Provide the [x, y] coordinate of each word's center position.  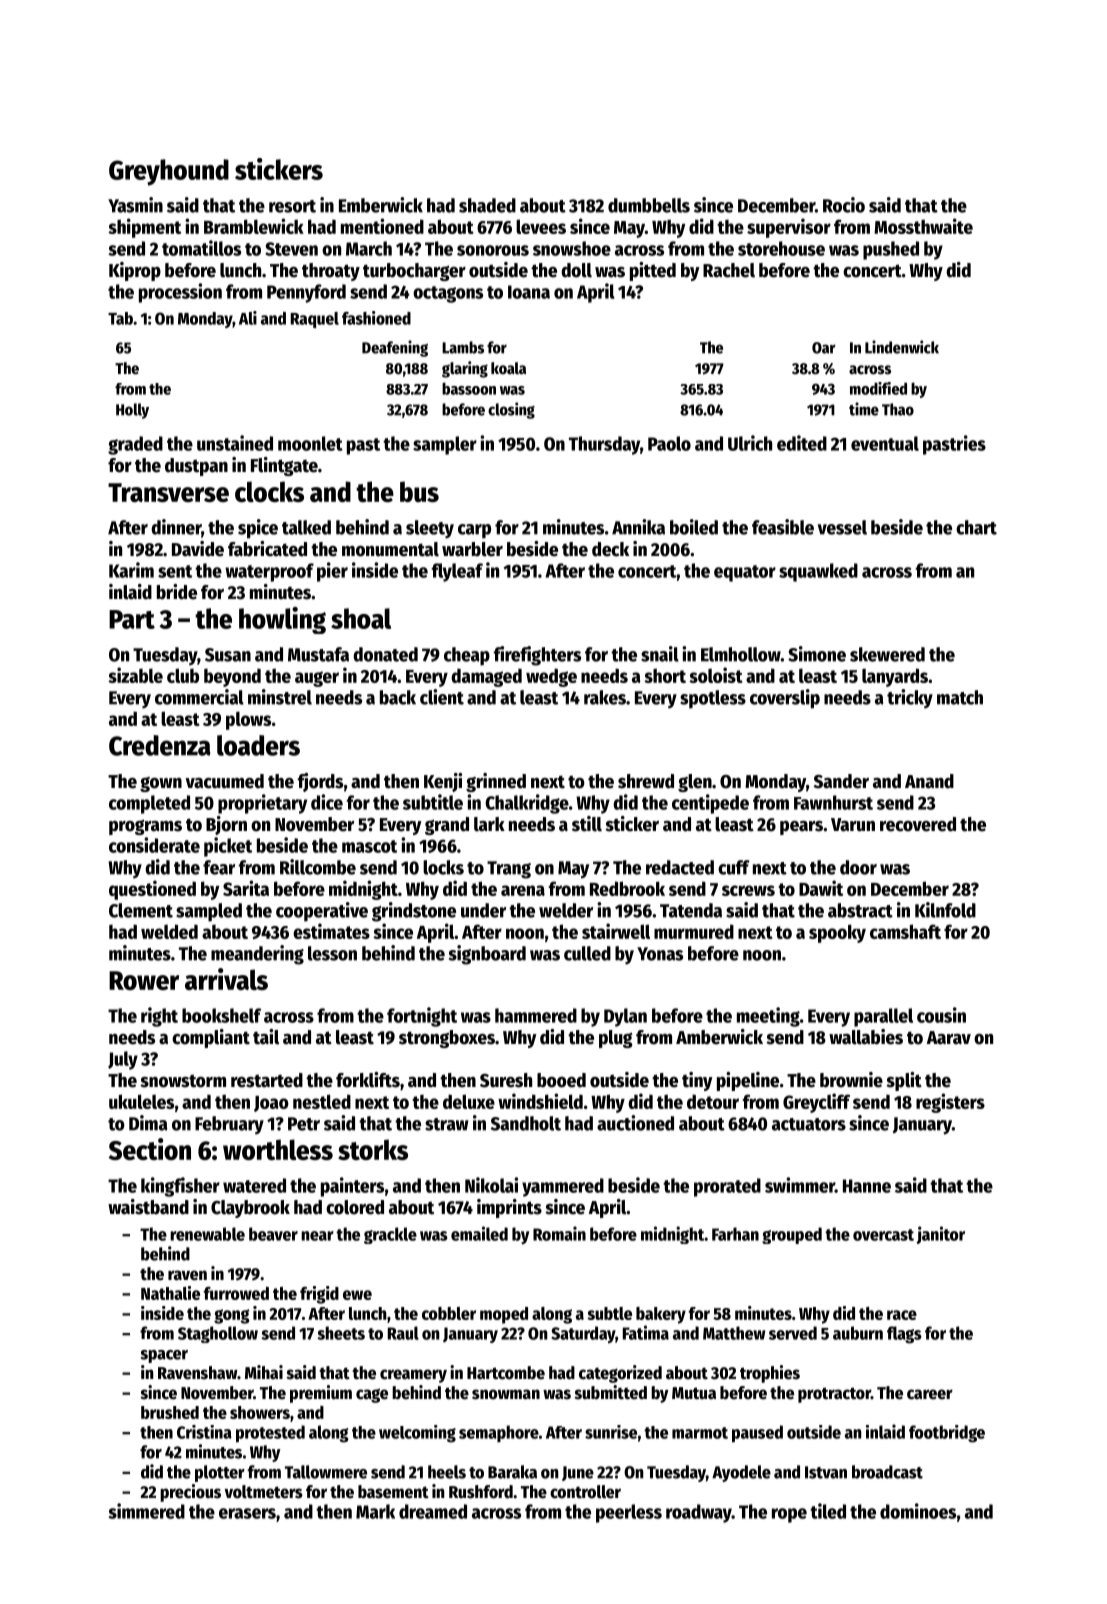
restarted [267, 1080]
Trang [509, 870]
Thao [898, 409]
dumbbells [649, 205]
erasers [247, 1513]
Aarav [949, 1038]
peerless [629, 1513]
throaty [331, 272]
